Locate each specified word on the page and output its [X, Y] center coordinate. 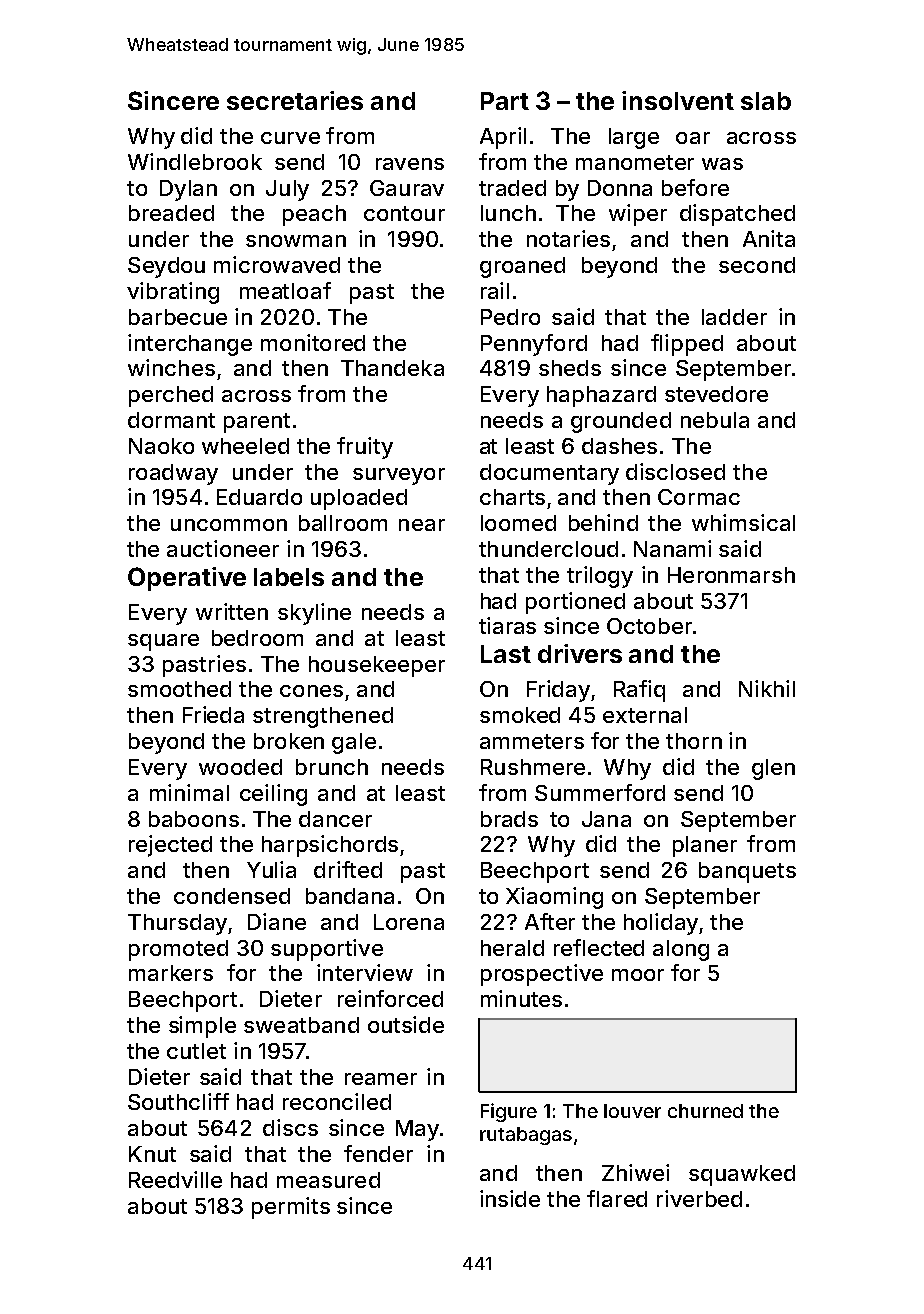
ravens [410, 164]
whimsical [743, 522]
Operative [187, 579]
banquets [747, 872]
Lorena [409, 922]
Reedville [175, 1179]
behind [603, 522]
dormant [171, 420]
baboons [194, 819]
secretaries [295, 100]
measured [328, 1180]
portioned [575, 603]
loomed [518, 523]
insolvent [678, 100]
